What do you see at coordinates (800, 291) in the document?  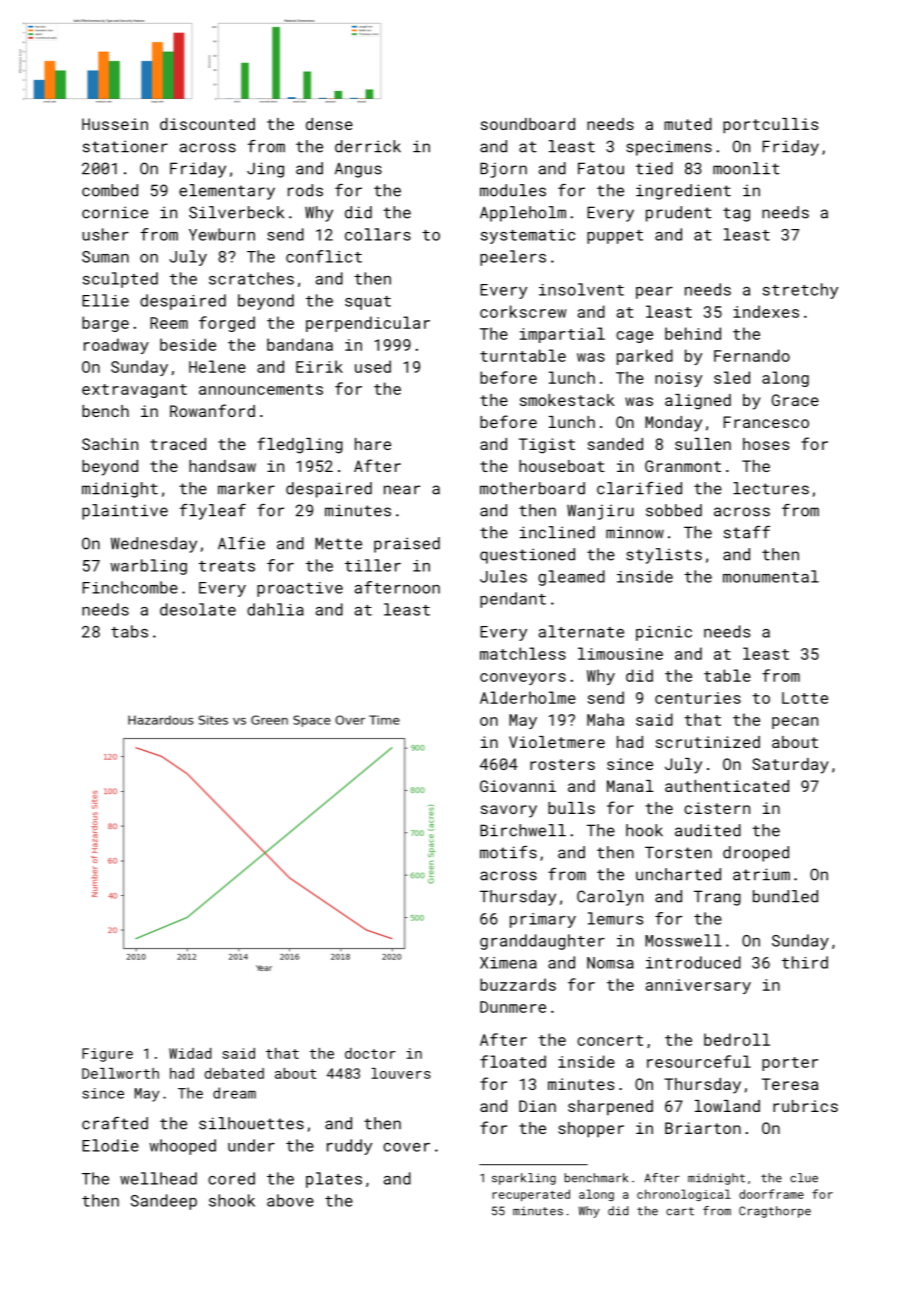 I see `stretchy` at bounding box center [800, 291].
